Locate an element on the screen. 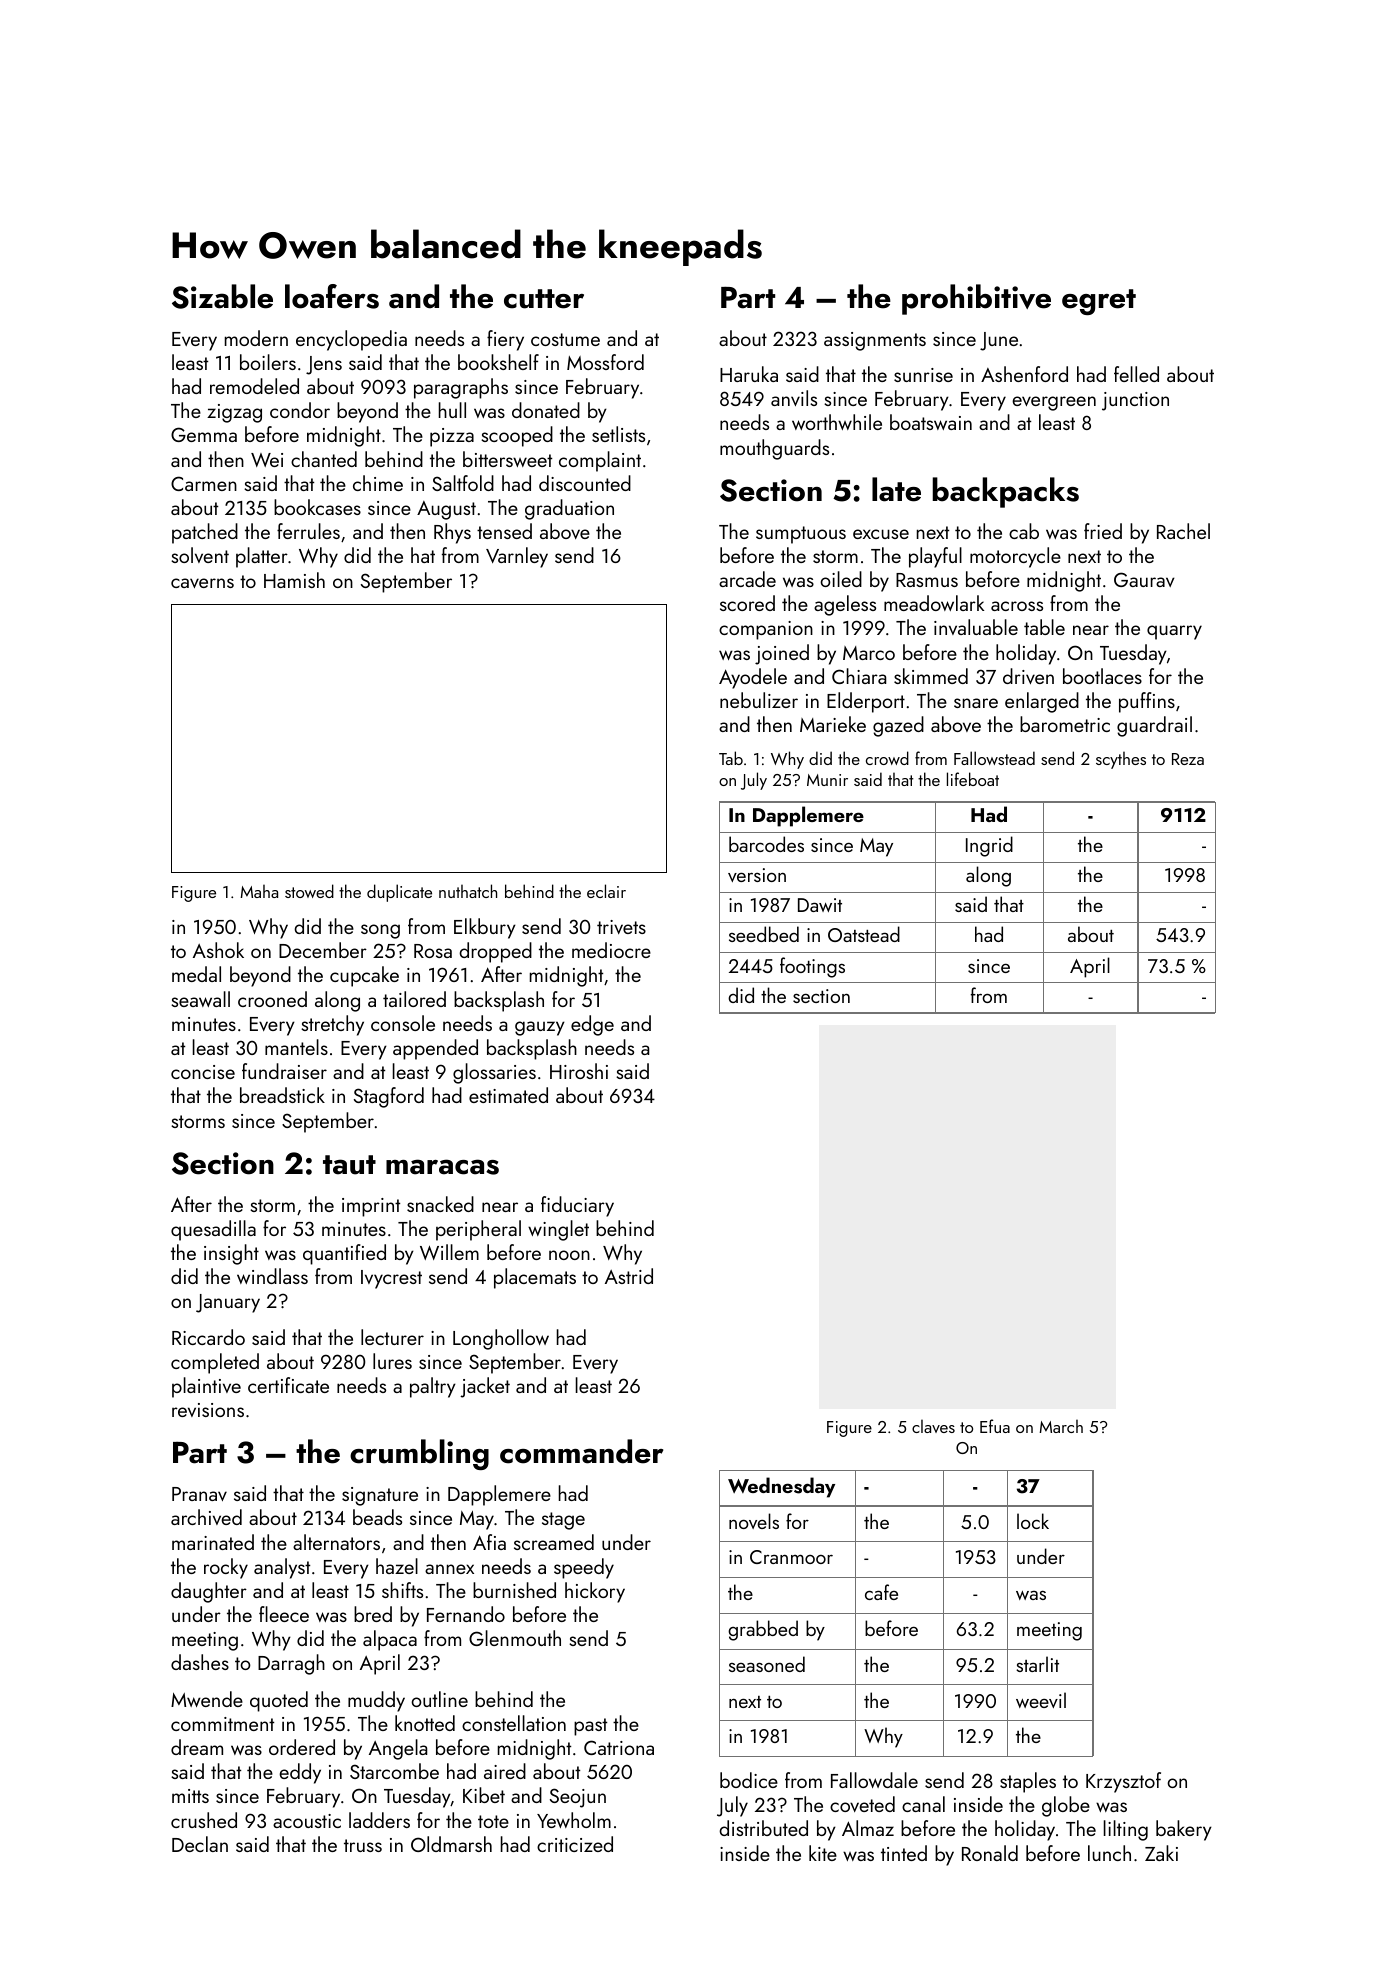 This screenshot has width=1386, height=1969. quarry is located at coordinates (1174, 632).
